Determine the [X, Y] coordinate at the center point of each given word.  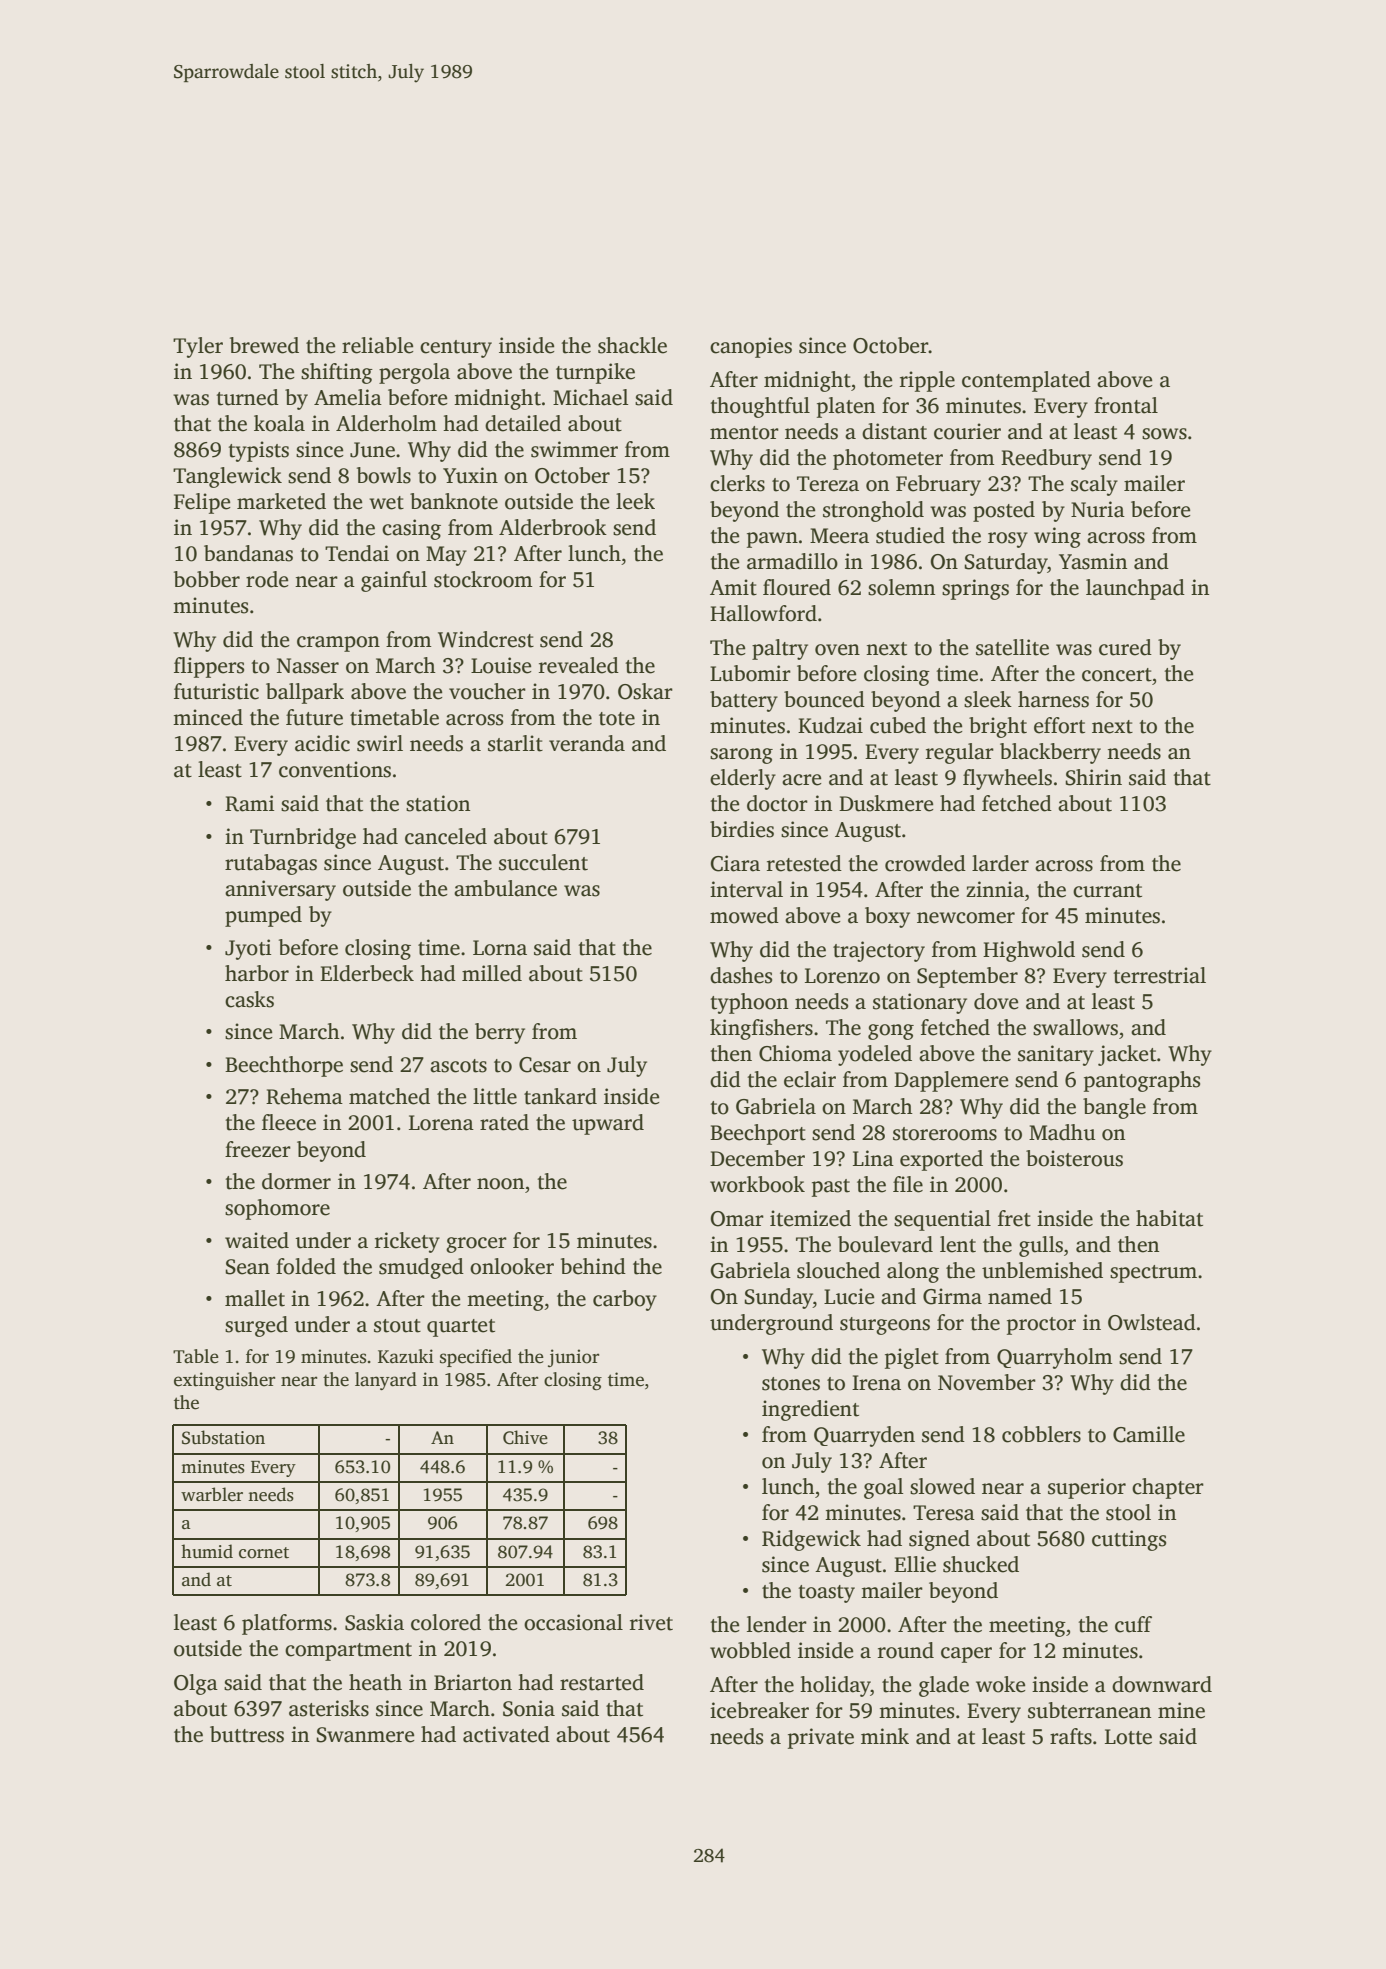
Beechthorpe [284, 1066]
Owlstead [1152, 1322]
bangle [1114, 1108]
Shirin [1093, 777]
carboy [625, 1300]
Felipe [202, 503]
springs [975, 589]
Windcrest [486, 639]
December [757, 1158]
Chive [525, 1437]
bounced [824, 699]
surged [256, 1326]
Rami [249, 803]
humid [207, 1551]
